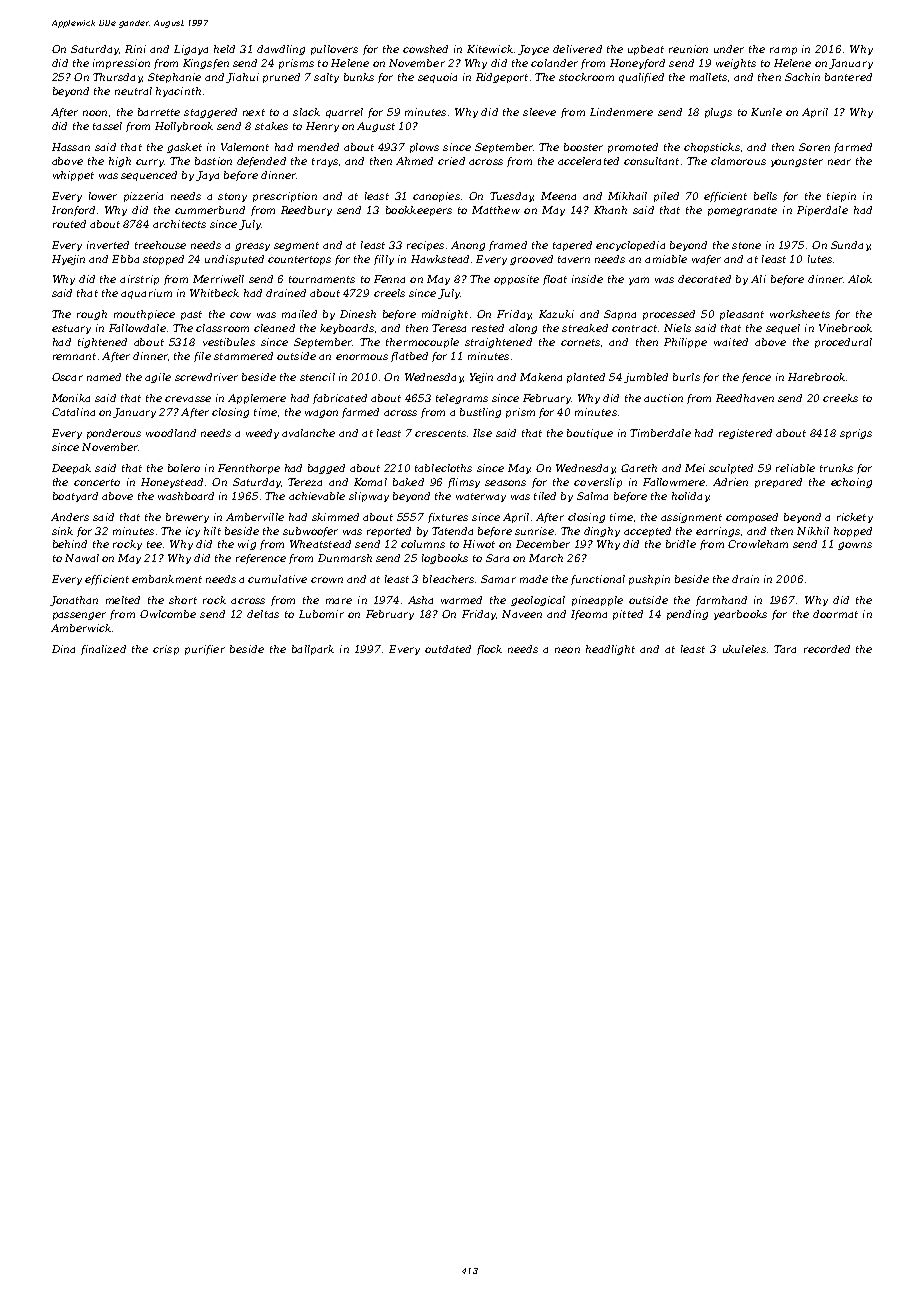  What do you see at coordinates (67, 377) in the screenshot?
I see `Oscar` at bounding box center [67, 377].
